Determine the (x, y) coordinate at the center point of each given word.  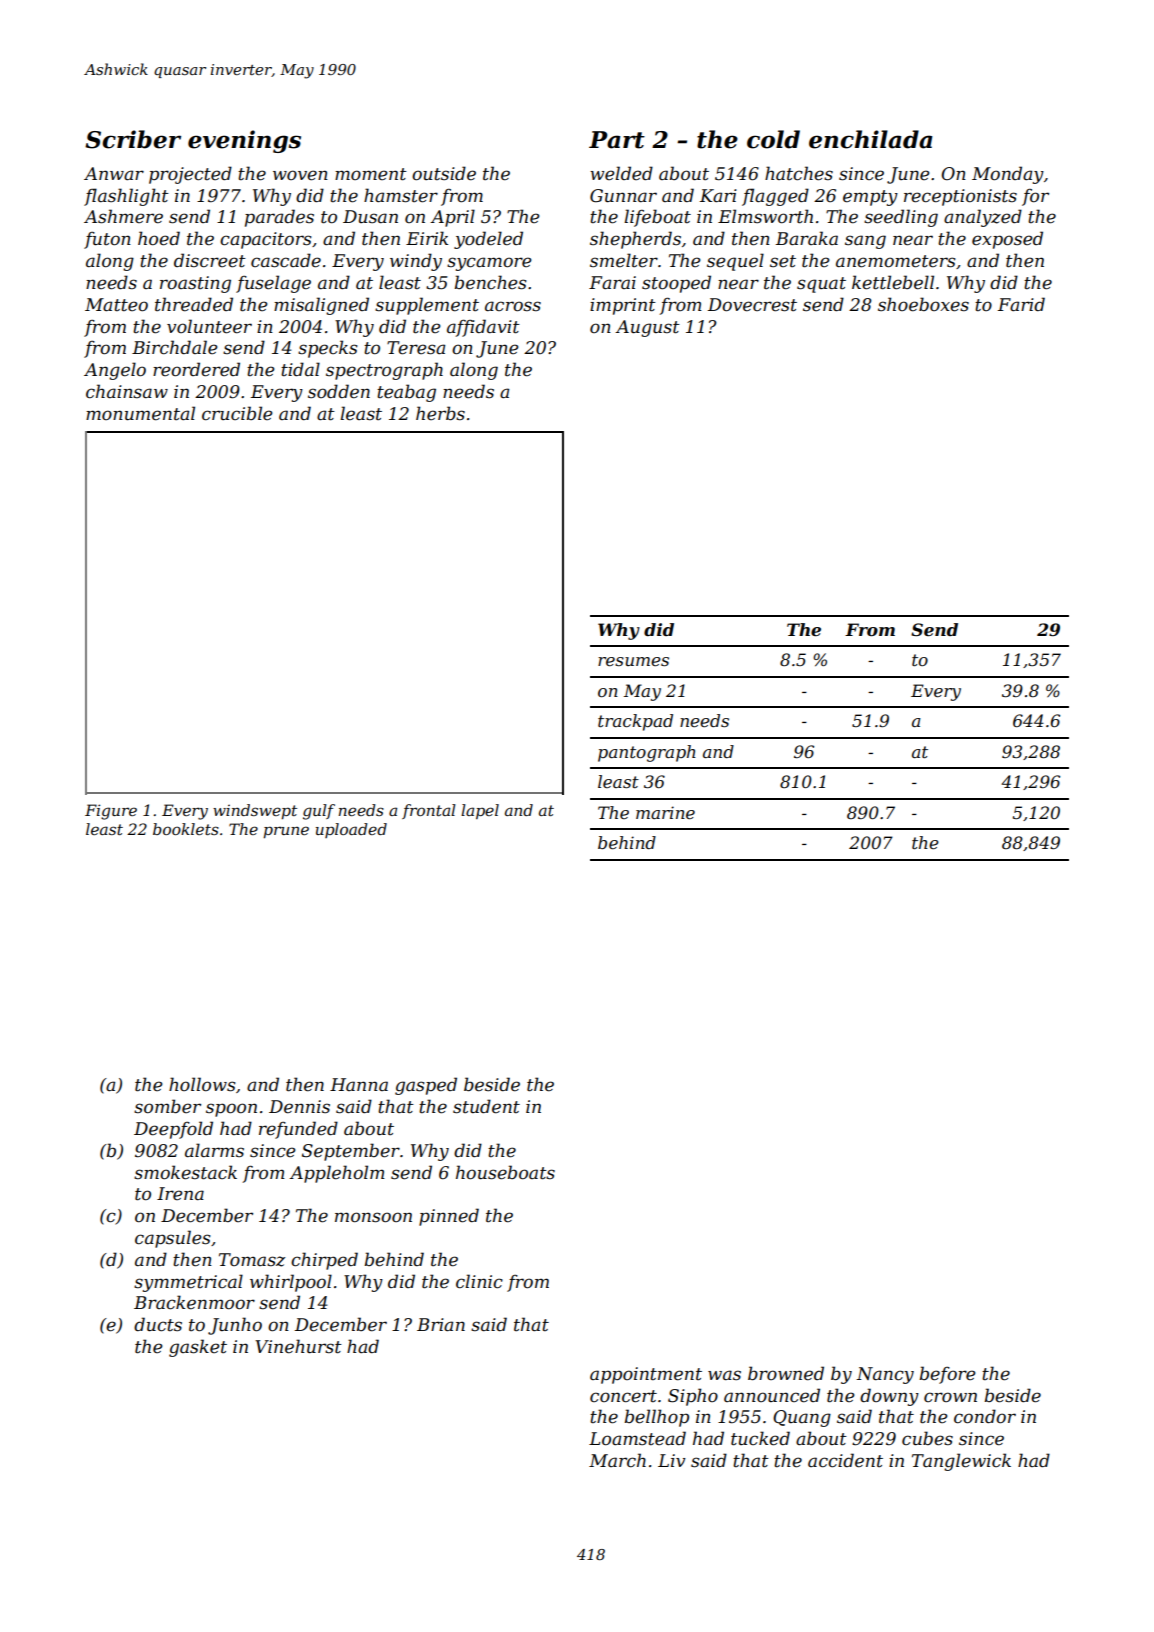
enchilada (870, 139)
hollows (202, 1084)
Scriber (133, 139)
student (486, 1106)
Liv (672, 1460)
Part (617, 140)
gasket (198, 1348)
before (948, 1375)
